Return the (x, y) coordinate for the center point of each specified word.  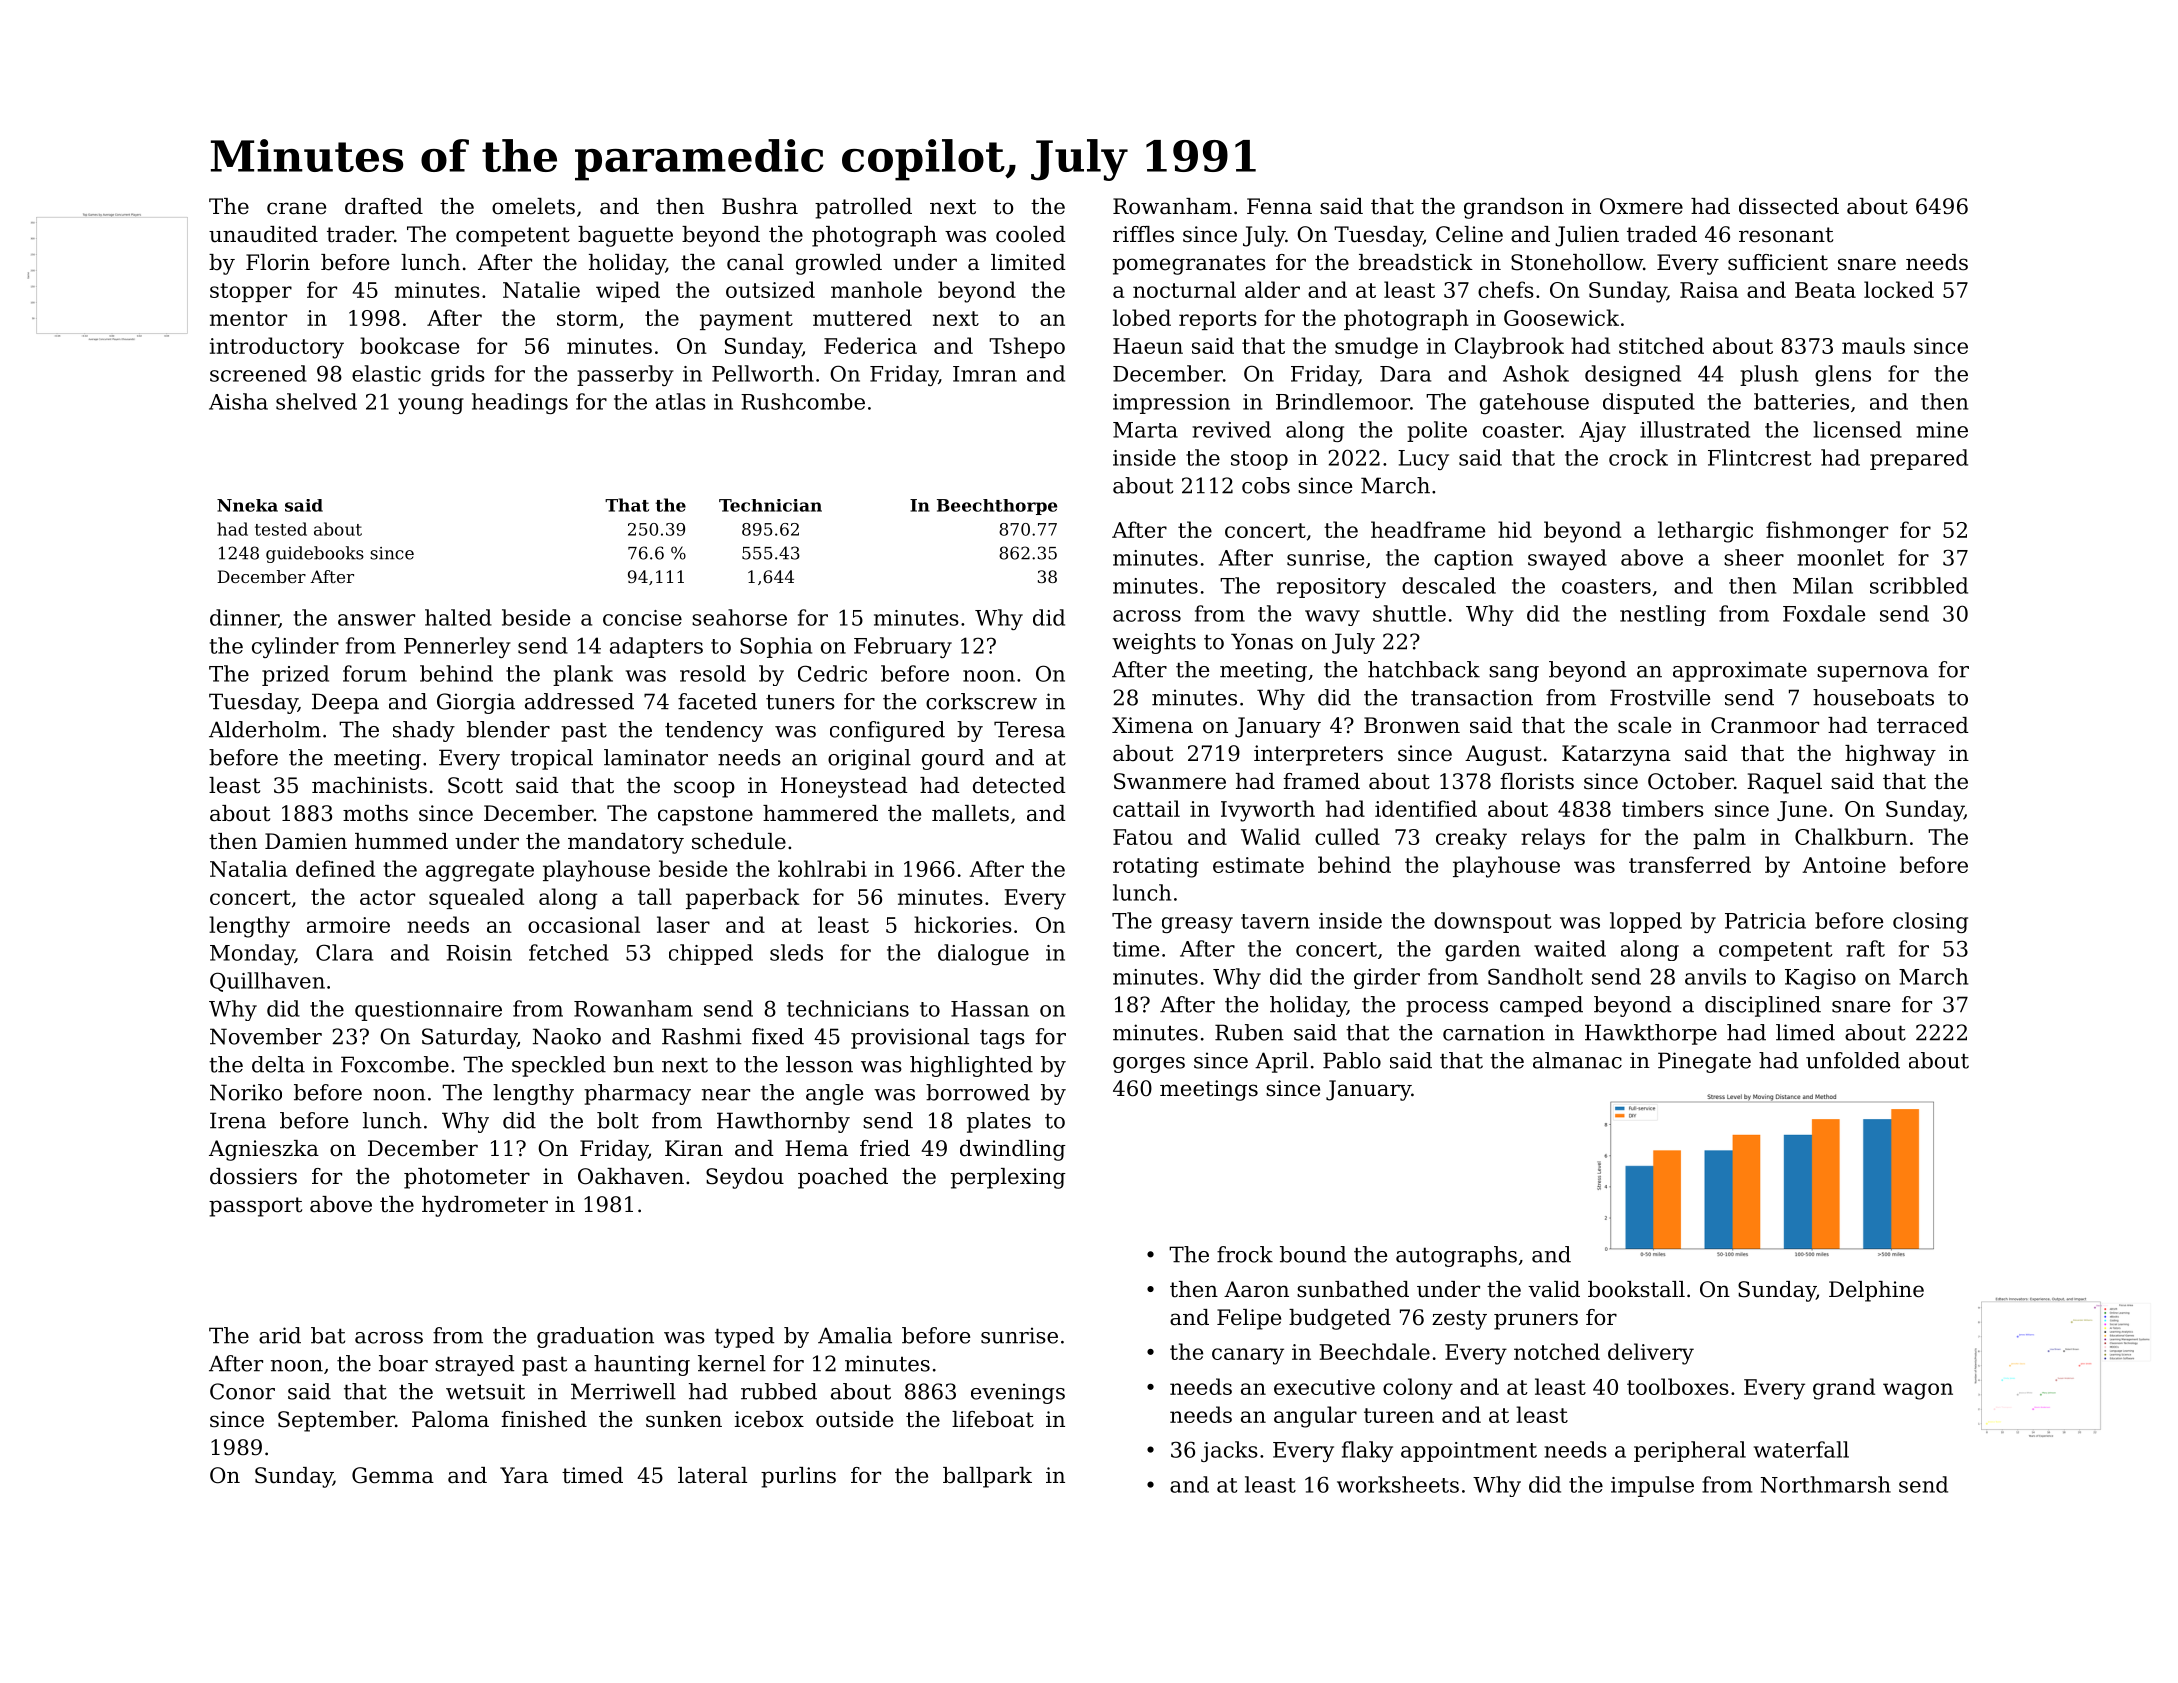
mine (1942, 430)
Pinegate (1704, 1062)
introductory (277, 348)
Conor (242, 1391)
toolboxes (1678, 1386)
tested (281, 529)
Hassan (990, 1009)
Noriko (246, 1092)
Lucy (1423, 460)
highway (1890, 755)
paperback (742, 898)
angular (1315, 1417)
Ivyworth (1268, 811)
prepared (1919, 459)
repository (1331, 588)
